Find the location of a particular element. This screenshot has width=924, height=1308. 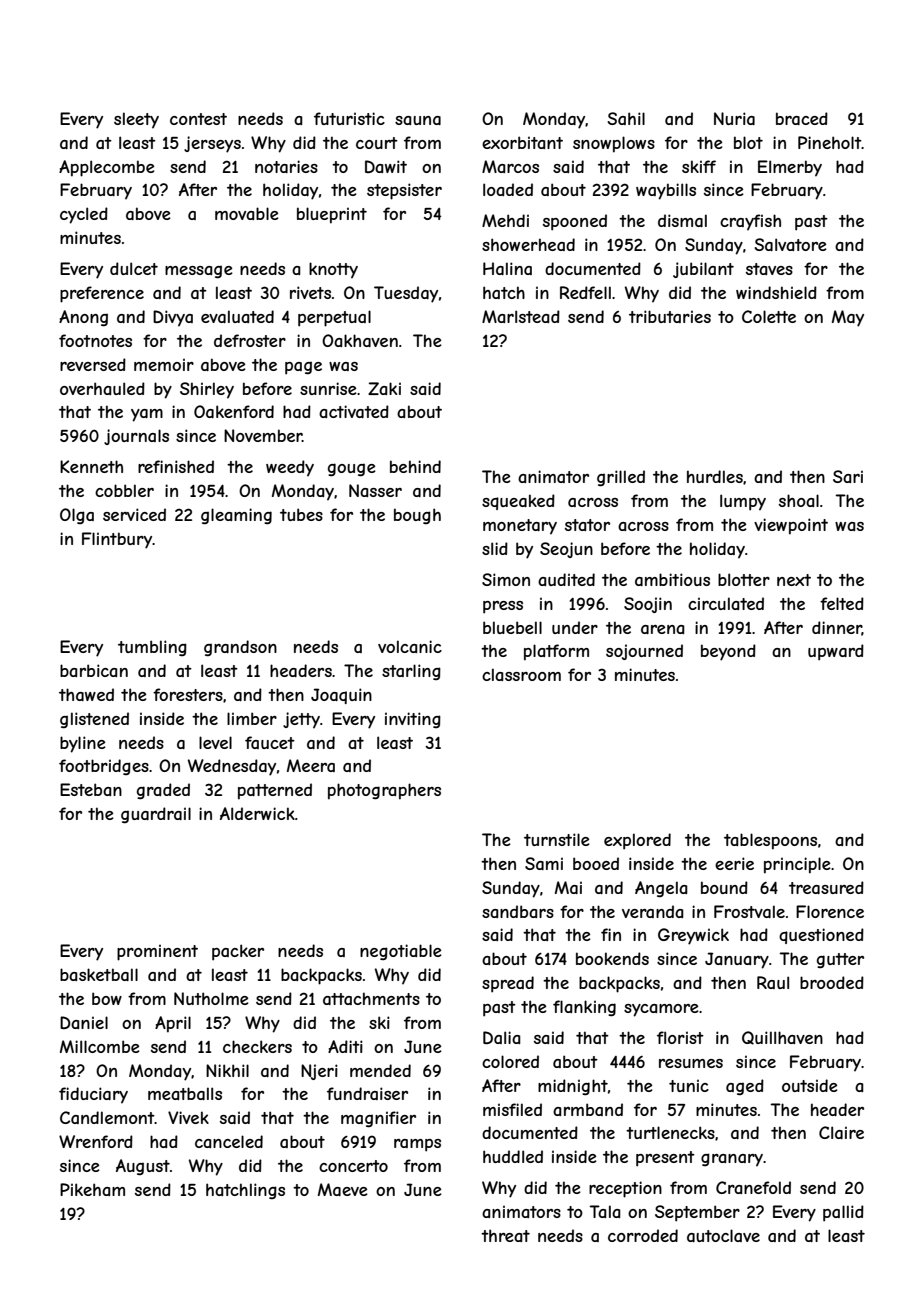

Sami is located at coordinates (544, 863).
